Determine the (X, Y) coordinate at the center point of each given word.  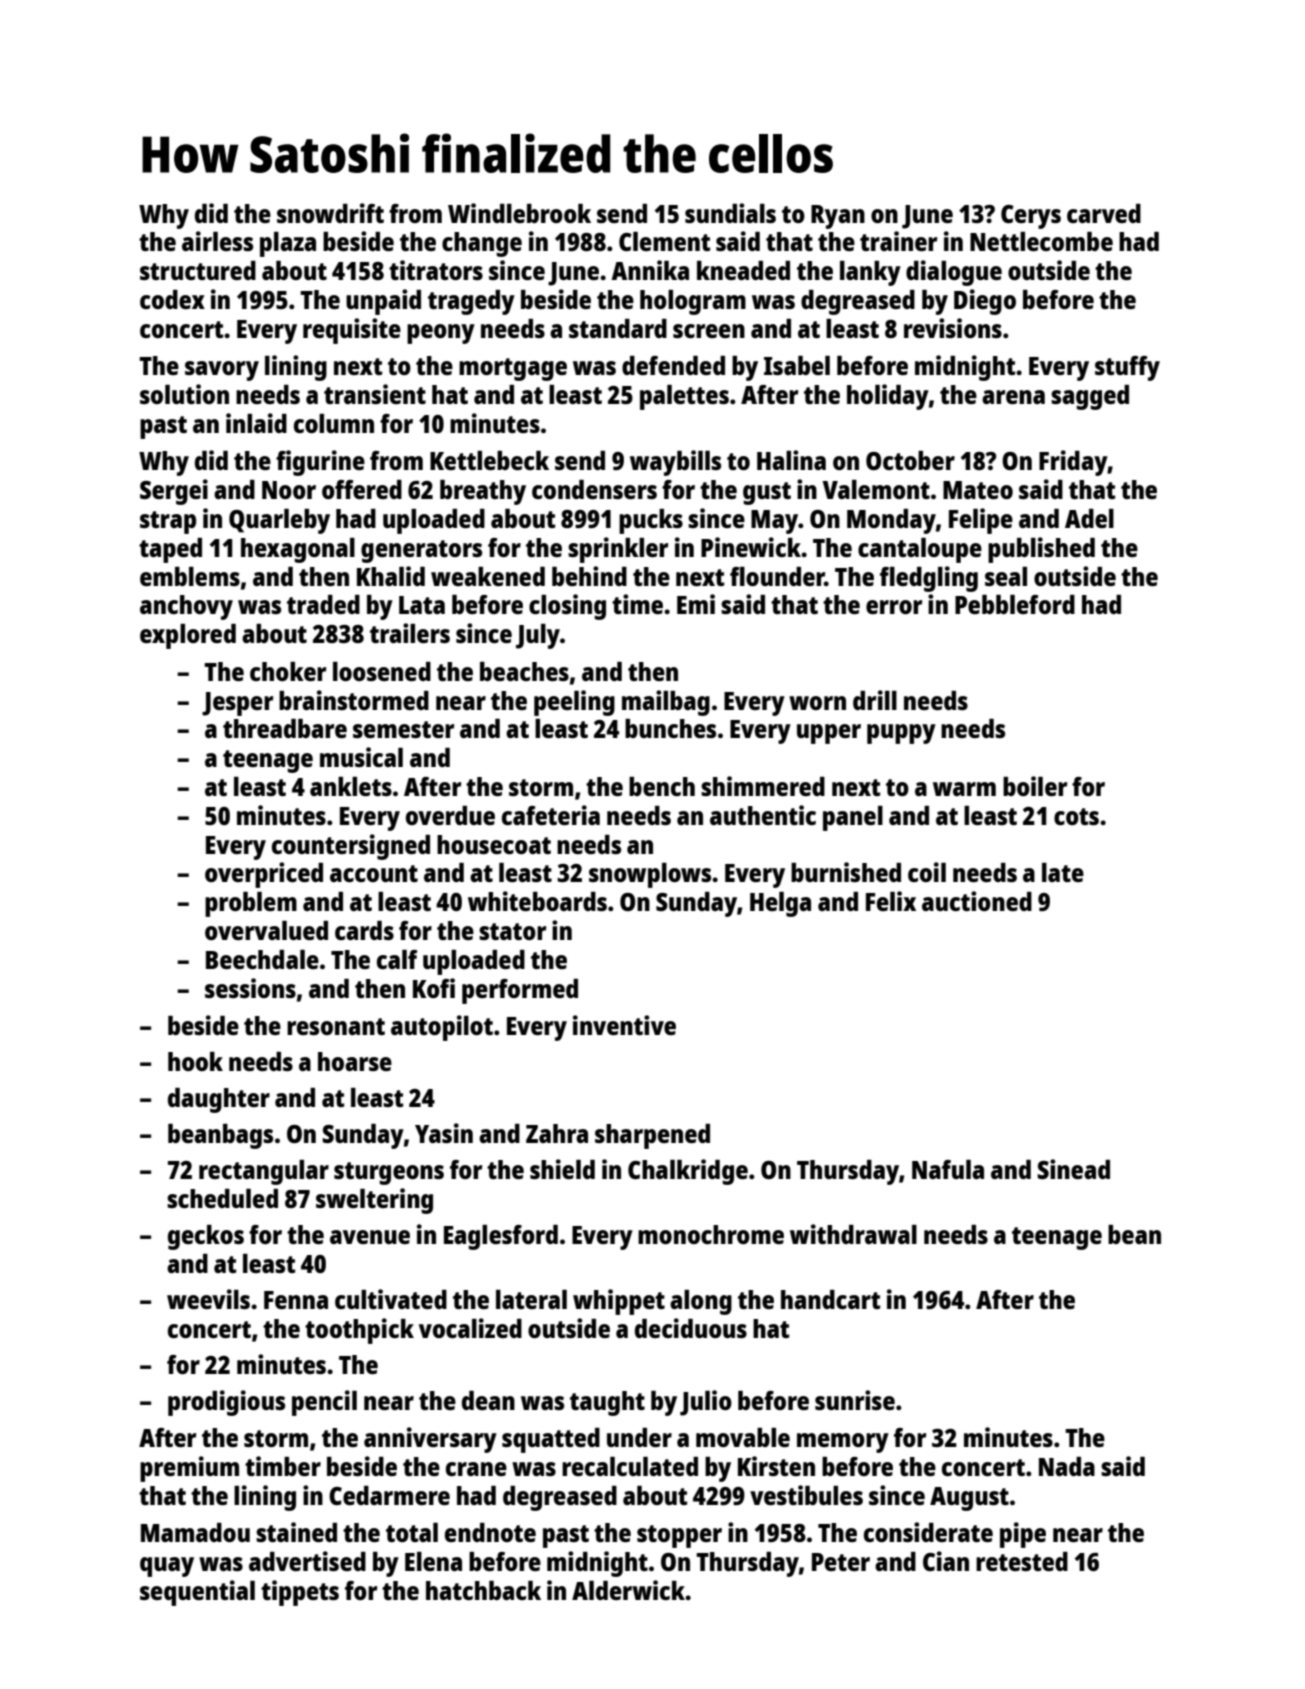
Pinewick (751, 547)
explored (188, 636)
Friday (1073, 463)
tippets (300, 1593)
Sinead (1073, 1169)
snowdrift (330, 213)
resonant (336, 1026)
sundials (730, 213)
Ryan (838, 217)
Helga (780, 904)
